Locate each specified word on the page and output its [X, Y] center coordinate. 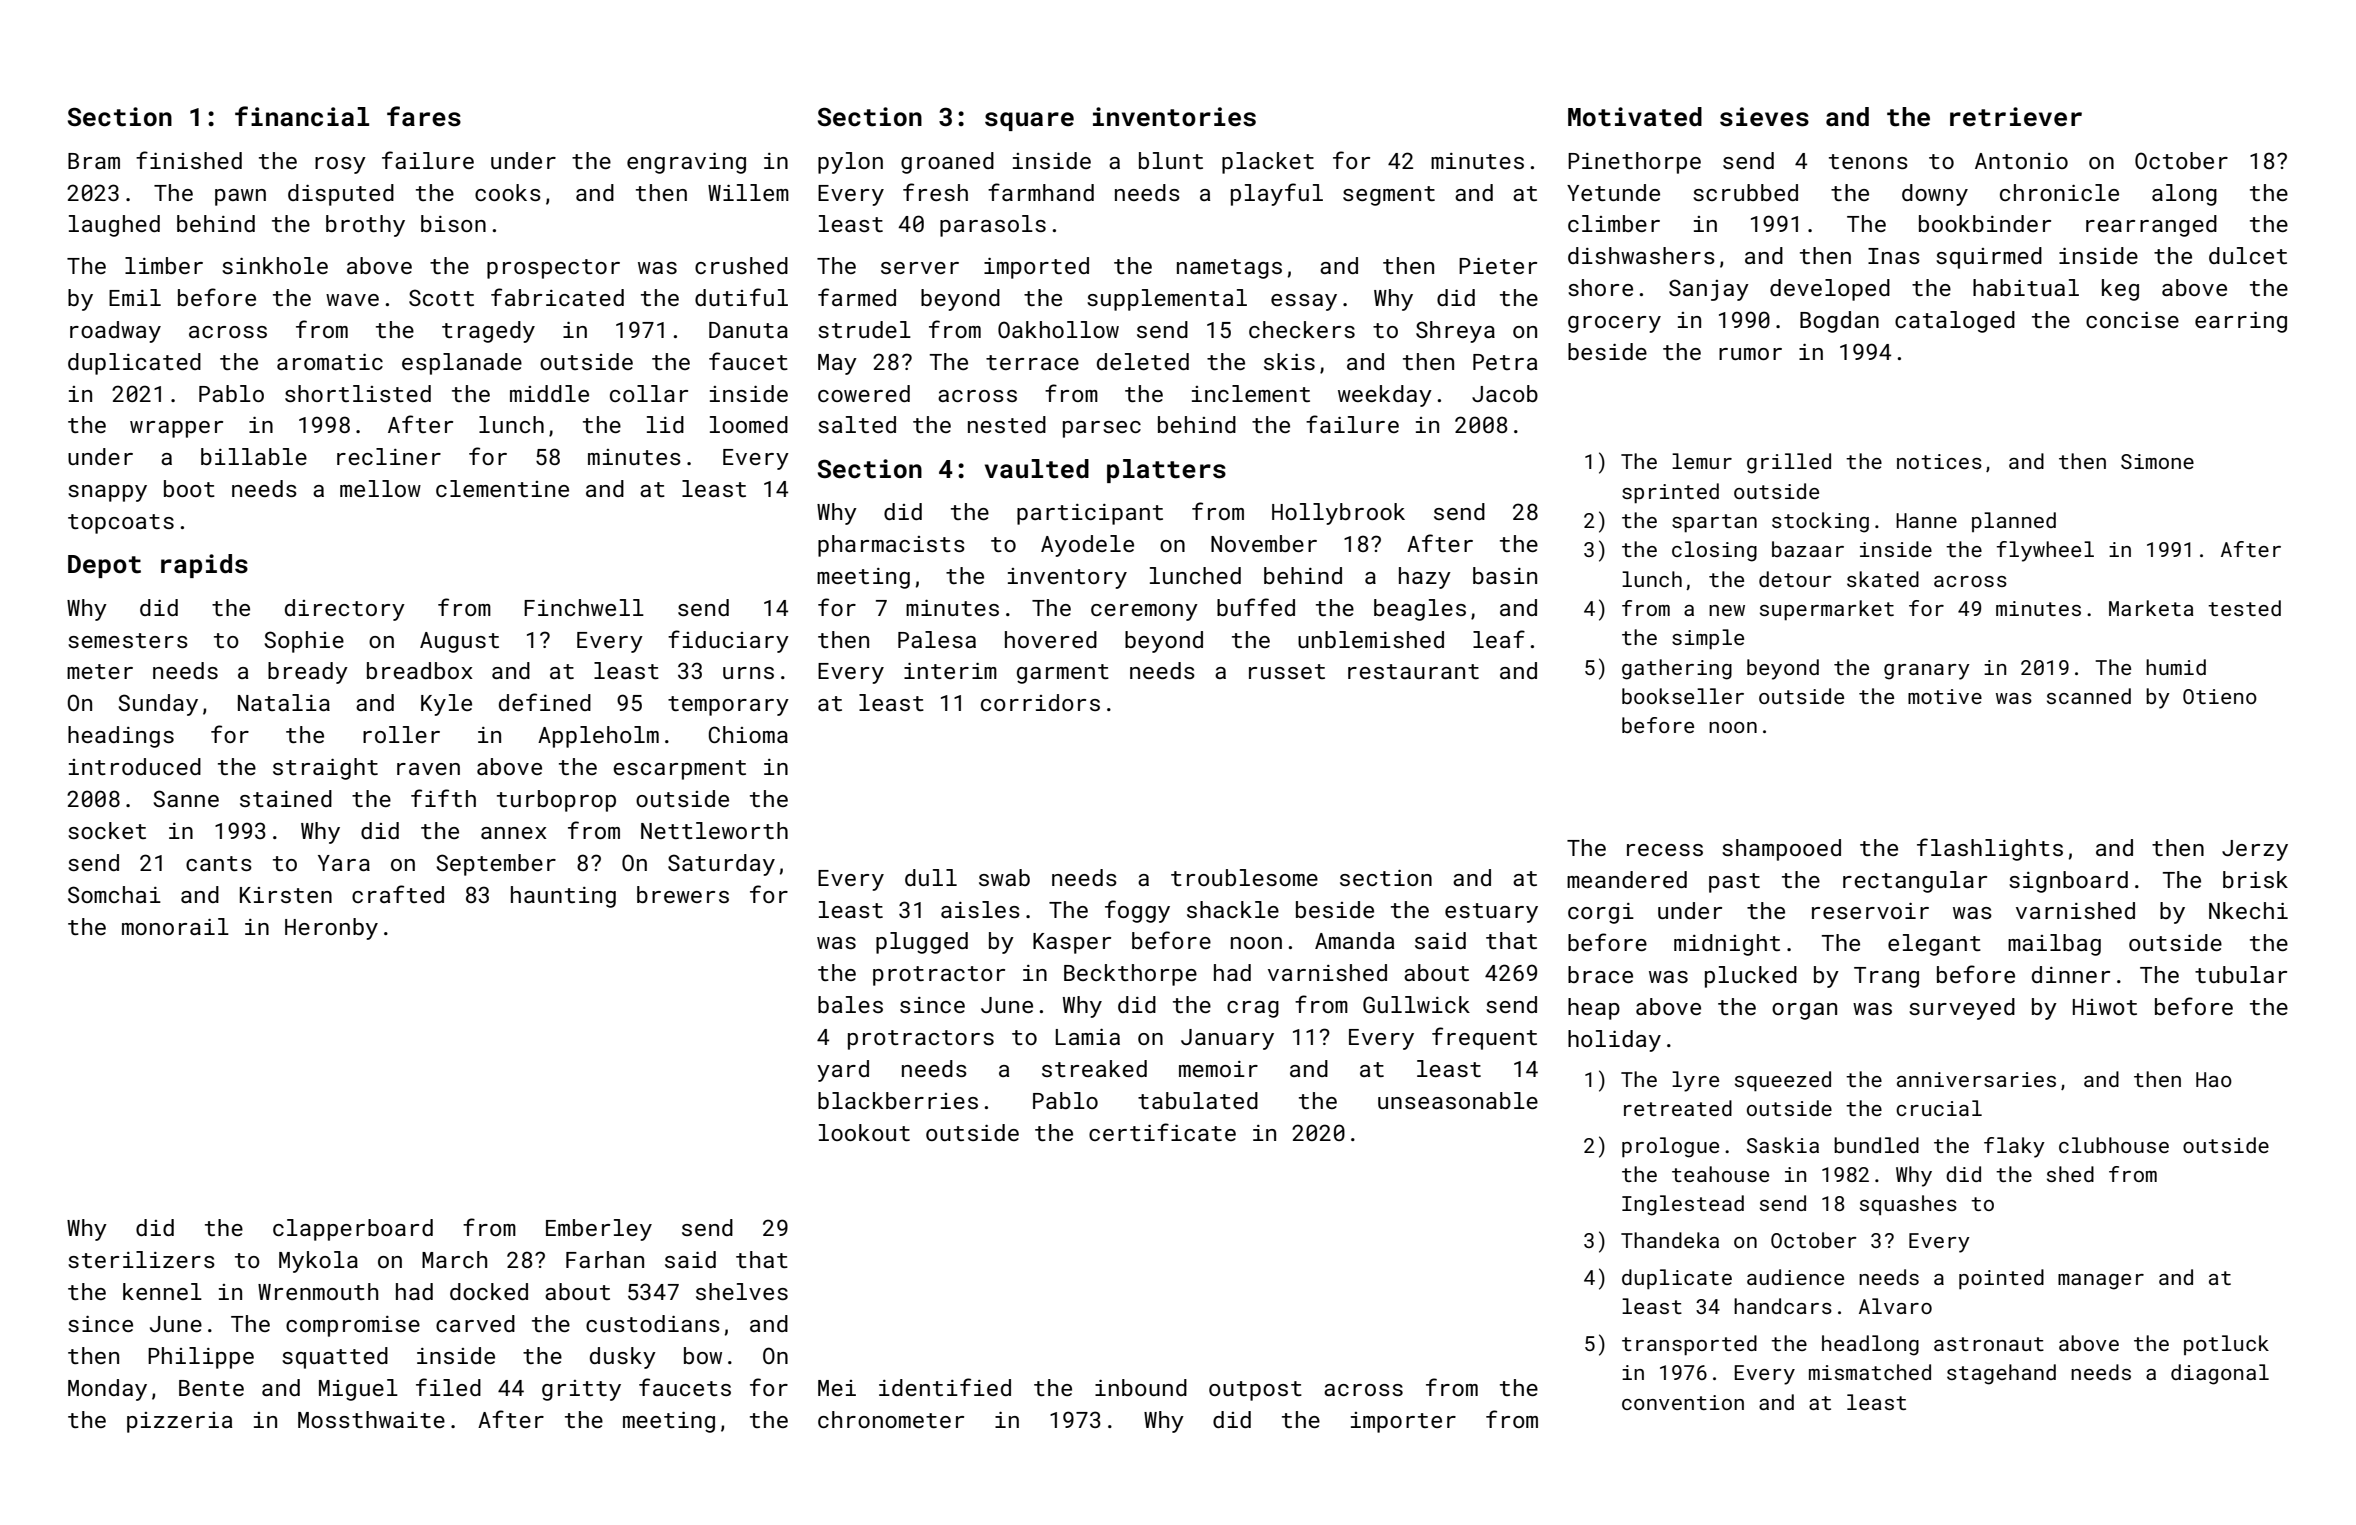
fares [424, 116]
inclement [1251, 393]
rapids [204, 566]
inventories [1174, 117]
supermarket [1827, 610]
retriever [2016, 117]
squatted [335, 1358]
